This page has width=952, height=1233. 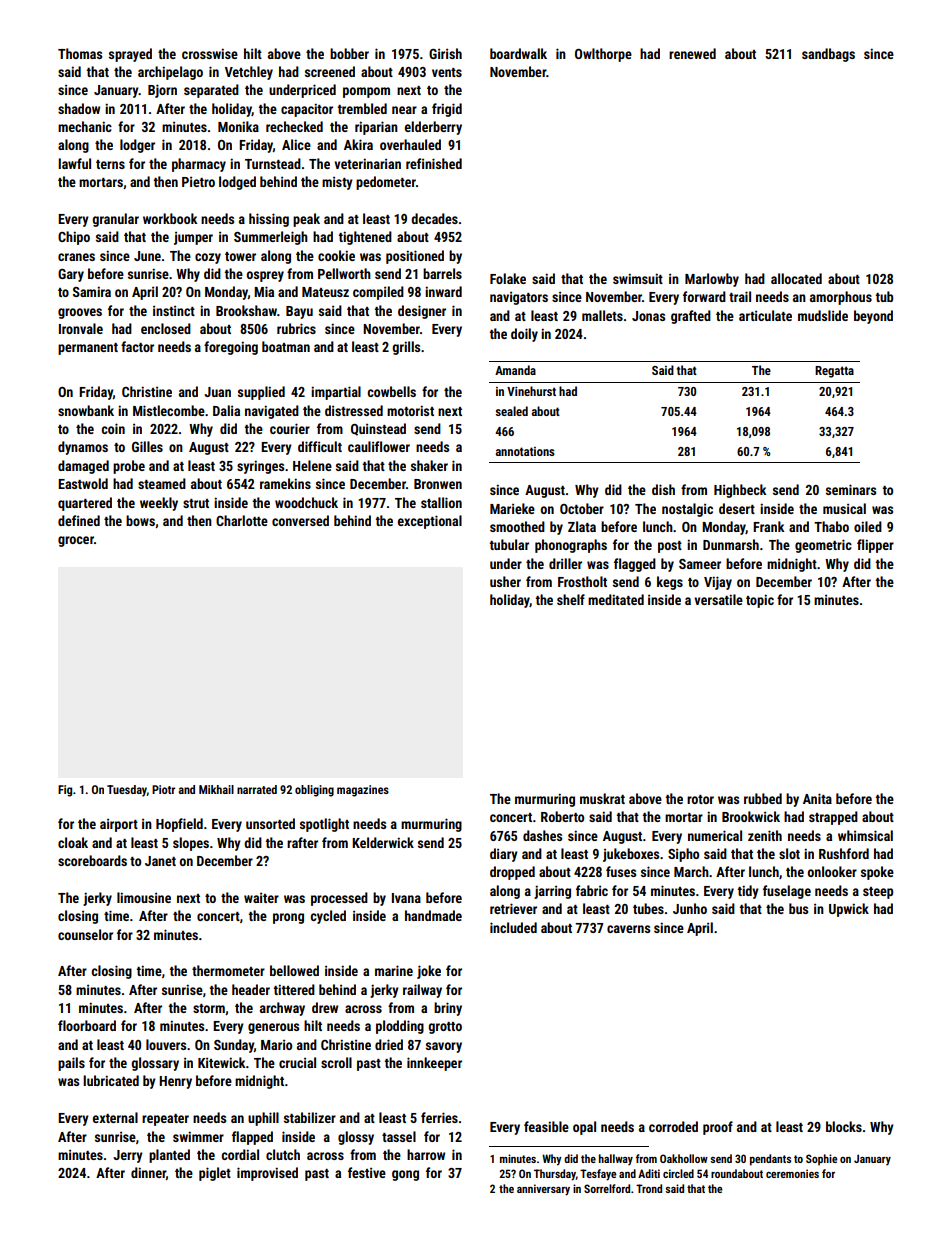 I want to click on diary, so click(x=504, y=855).
